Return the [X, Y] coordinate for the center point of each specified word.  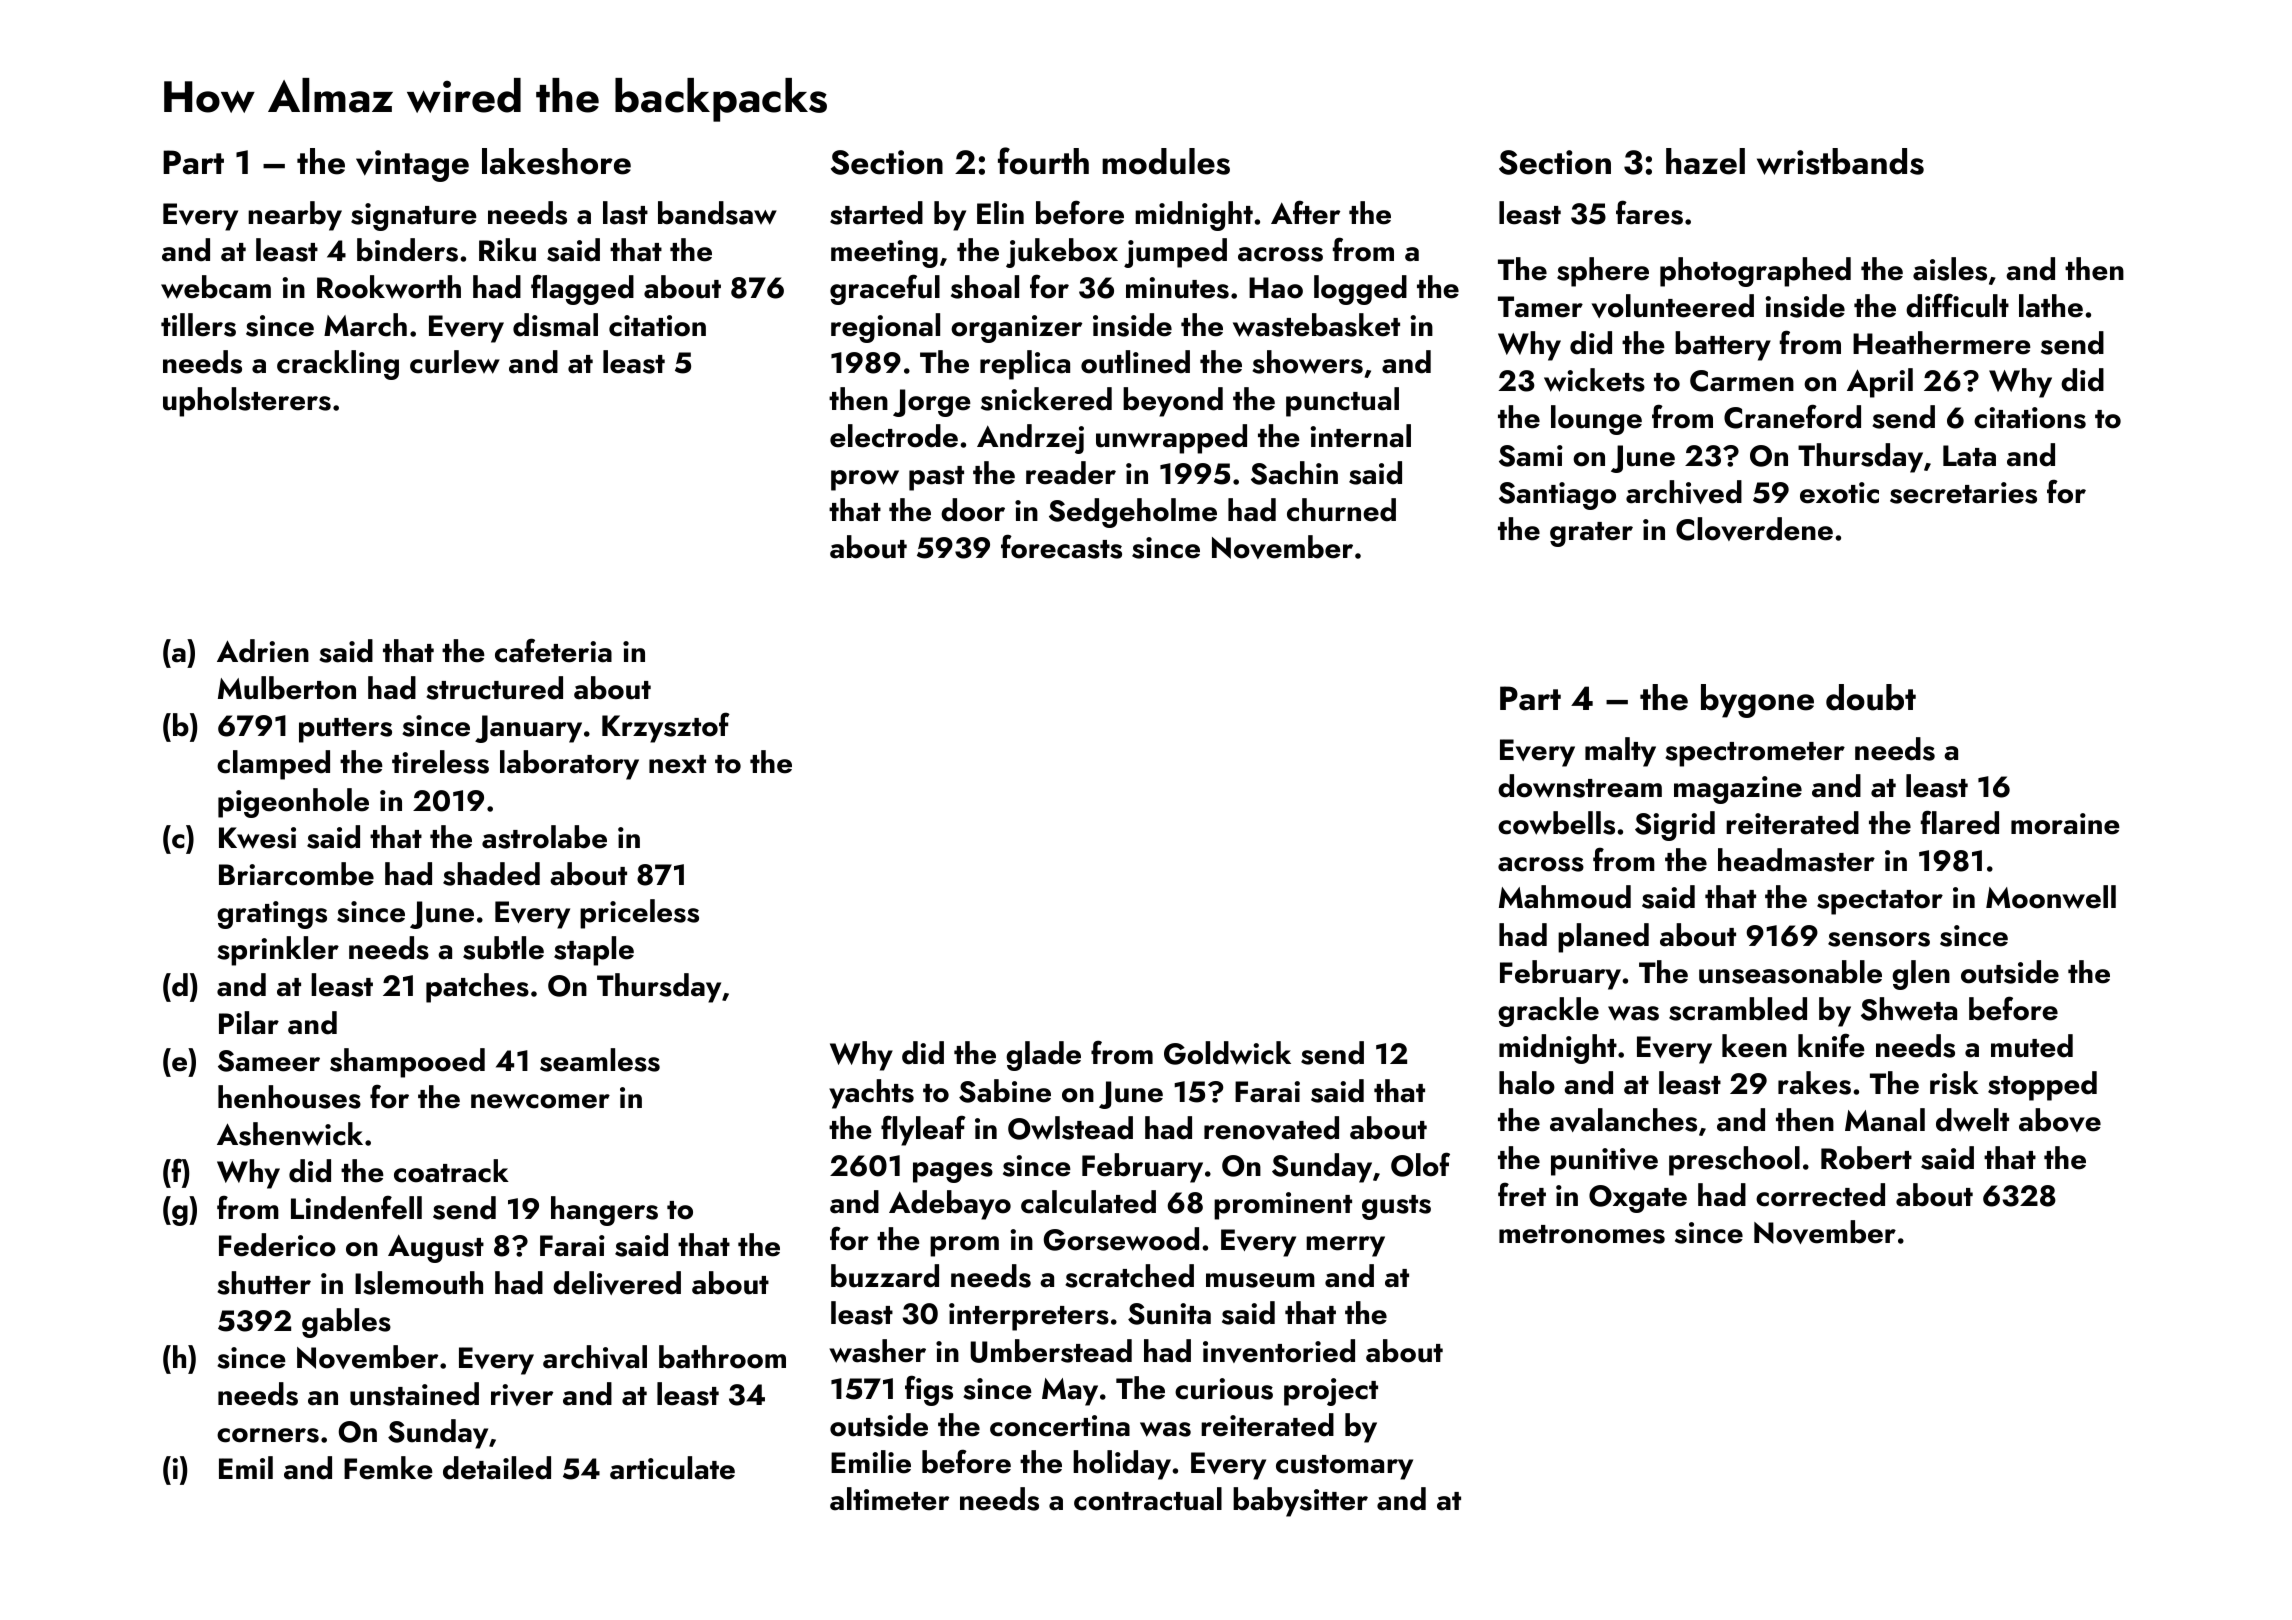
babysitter [1300, 1502]
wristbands [1840, 161]
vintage [412, 166]
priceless [639, 914]
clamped [273, 765]
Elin [1000, 212]
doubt [1871, 697]
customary [1344, 1467]
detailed [497, 1468]
